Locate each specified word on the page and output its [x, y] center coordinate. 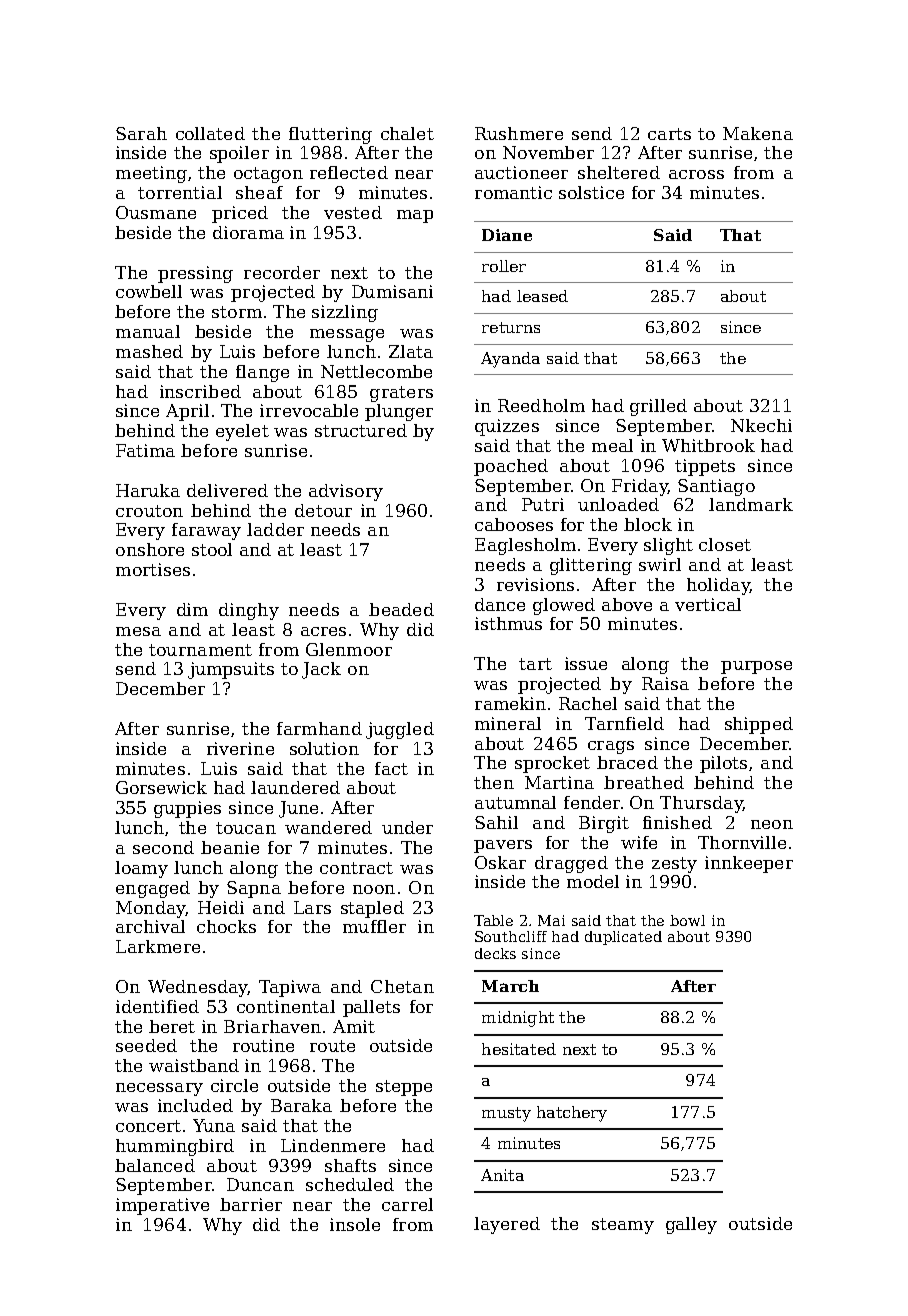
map [415, 216]
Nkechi [761, 425]
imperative [162, 1206]
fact [391, 768]
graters [401, 394]
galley [691, 1225]
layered [507, 1225]
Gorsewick [161, 787]
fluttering [330, 135]
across [696, 174]
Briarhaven [272, 1026]
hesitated [519, 1049]
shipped [759, 725]
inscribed [200, 391]
